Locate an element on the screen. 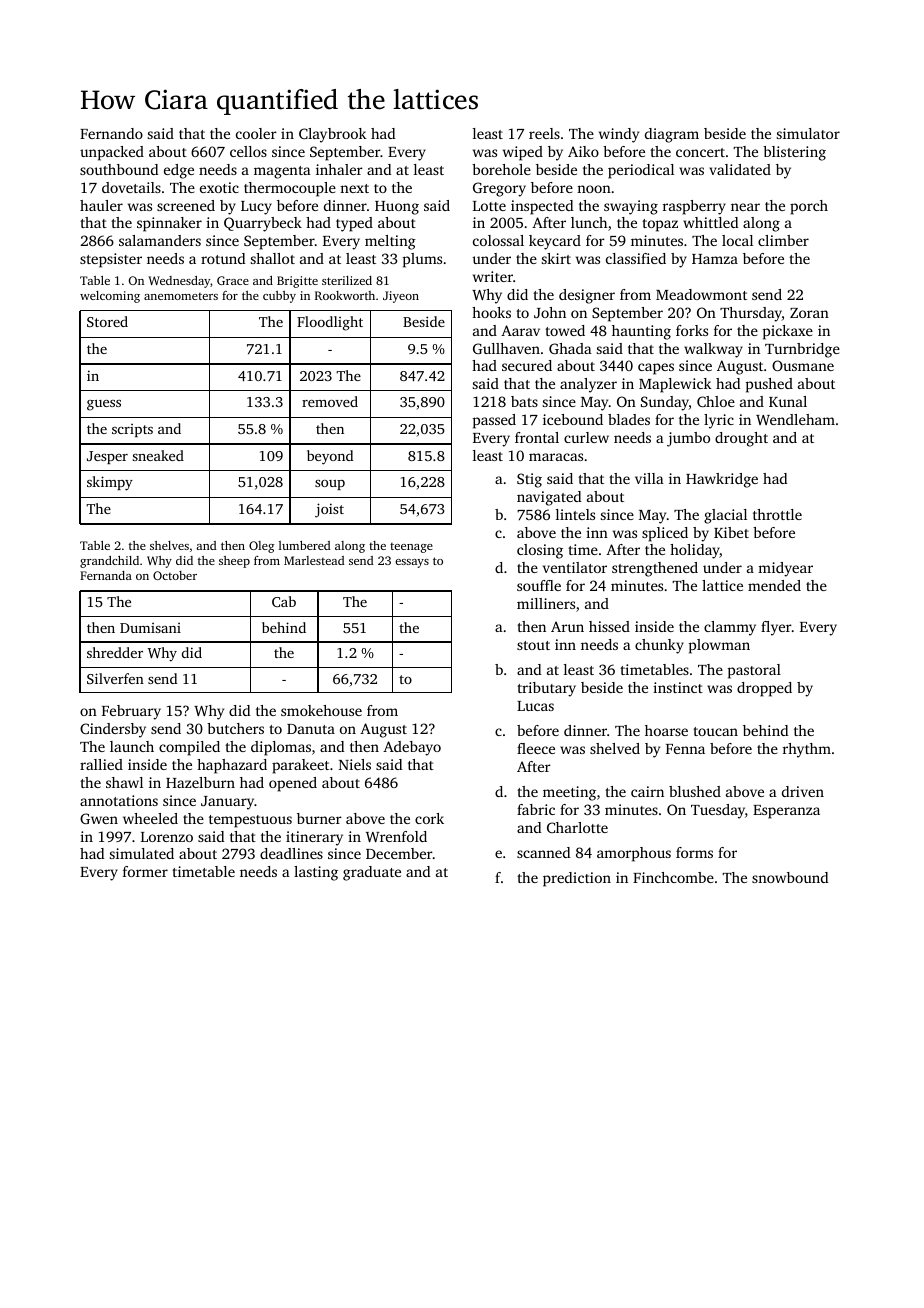 Image resolution: width=924 pixels, height=1308 pixels. Stored is located at coordinates (107, 321).
